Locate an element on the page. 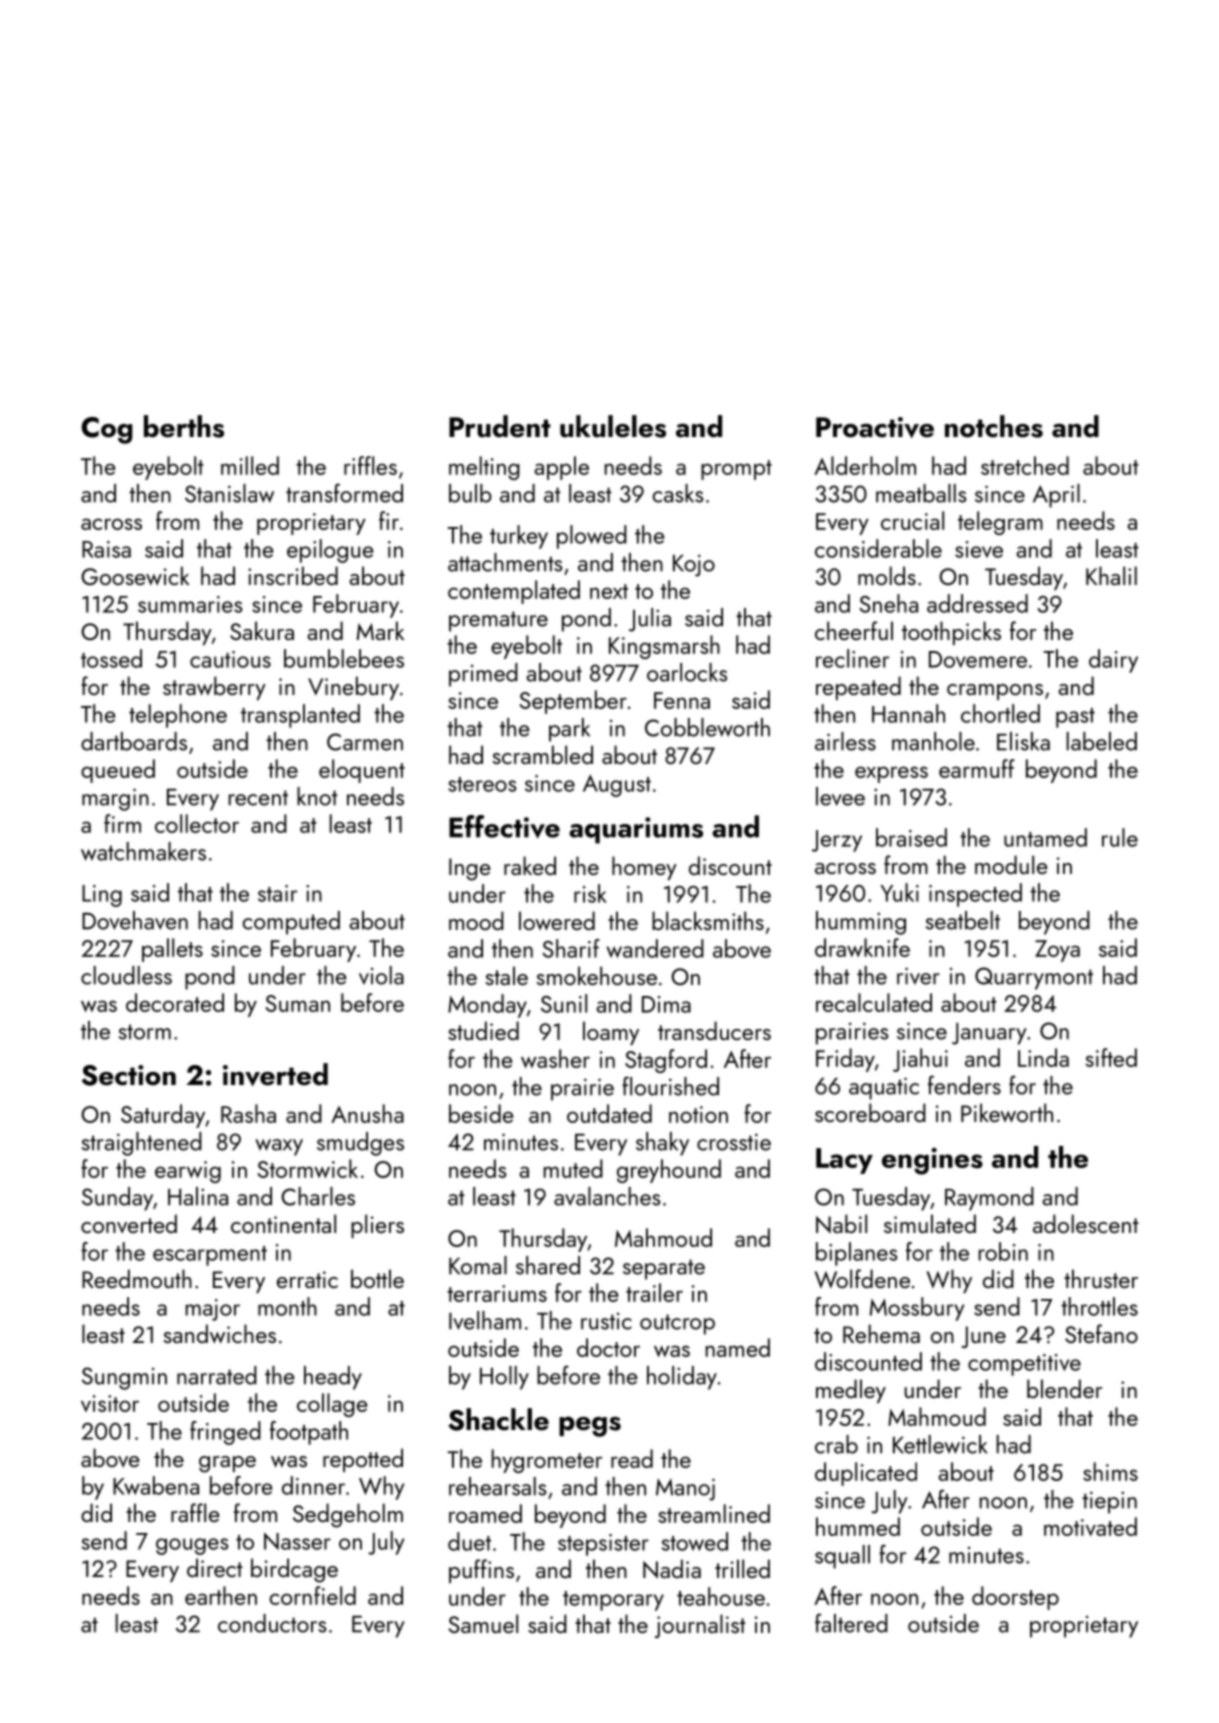 The image size is (1219, 1723). escarpment is located at coordinates (210, 1256).
